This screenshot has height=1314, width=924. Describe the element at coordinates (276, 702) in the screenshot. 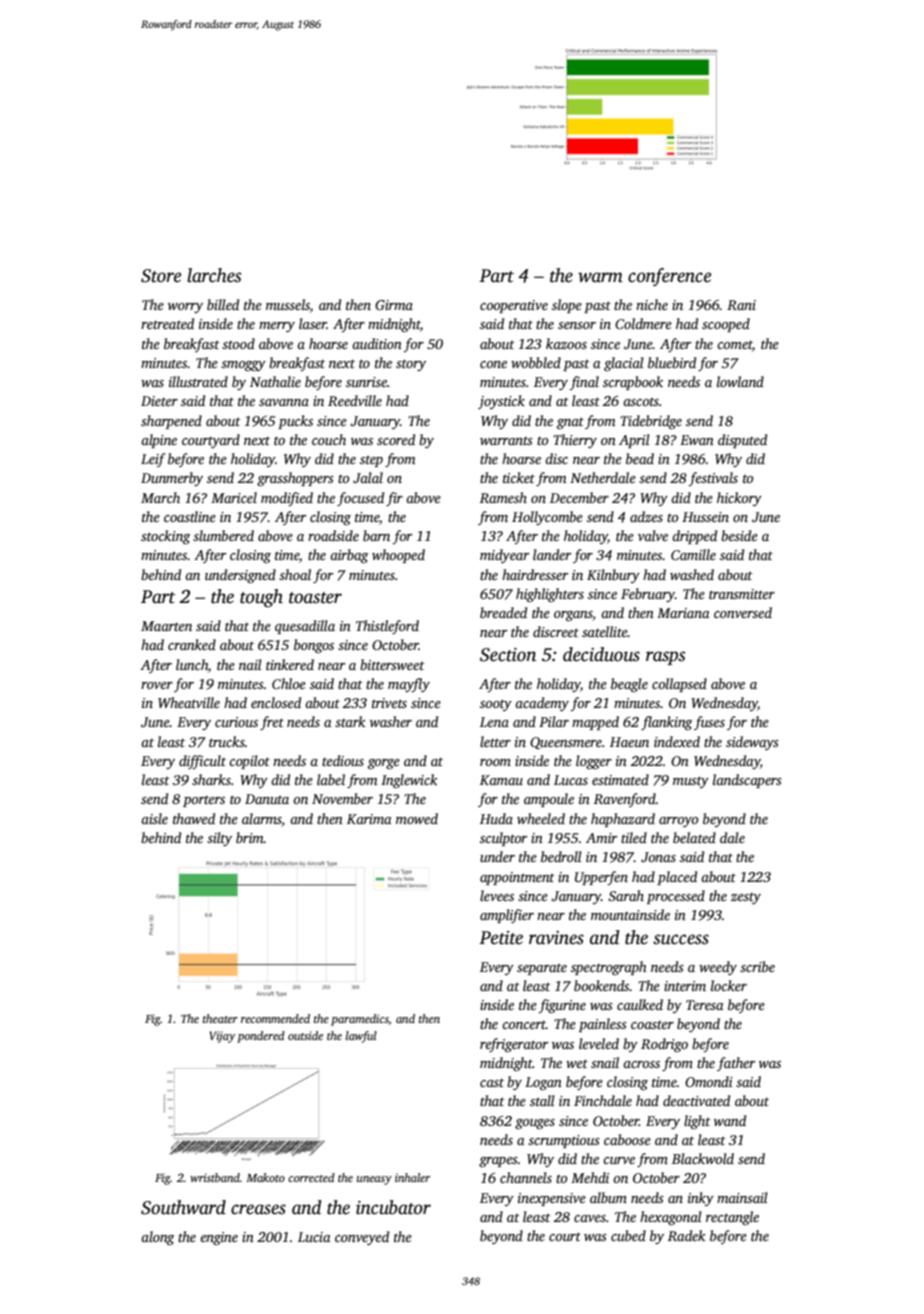

I see `enclosed` at that location.
